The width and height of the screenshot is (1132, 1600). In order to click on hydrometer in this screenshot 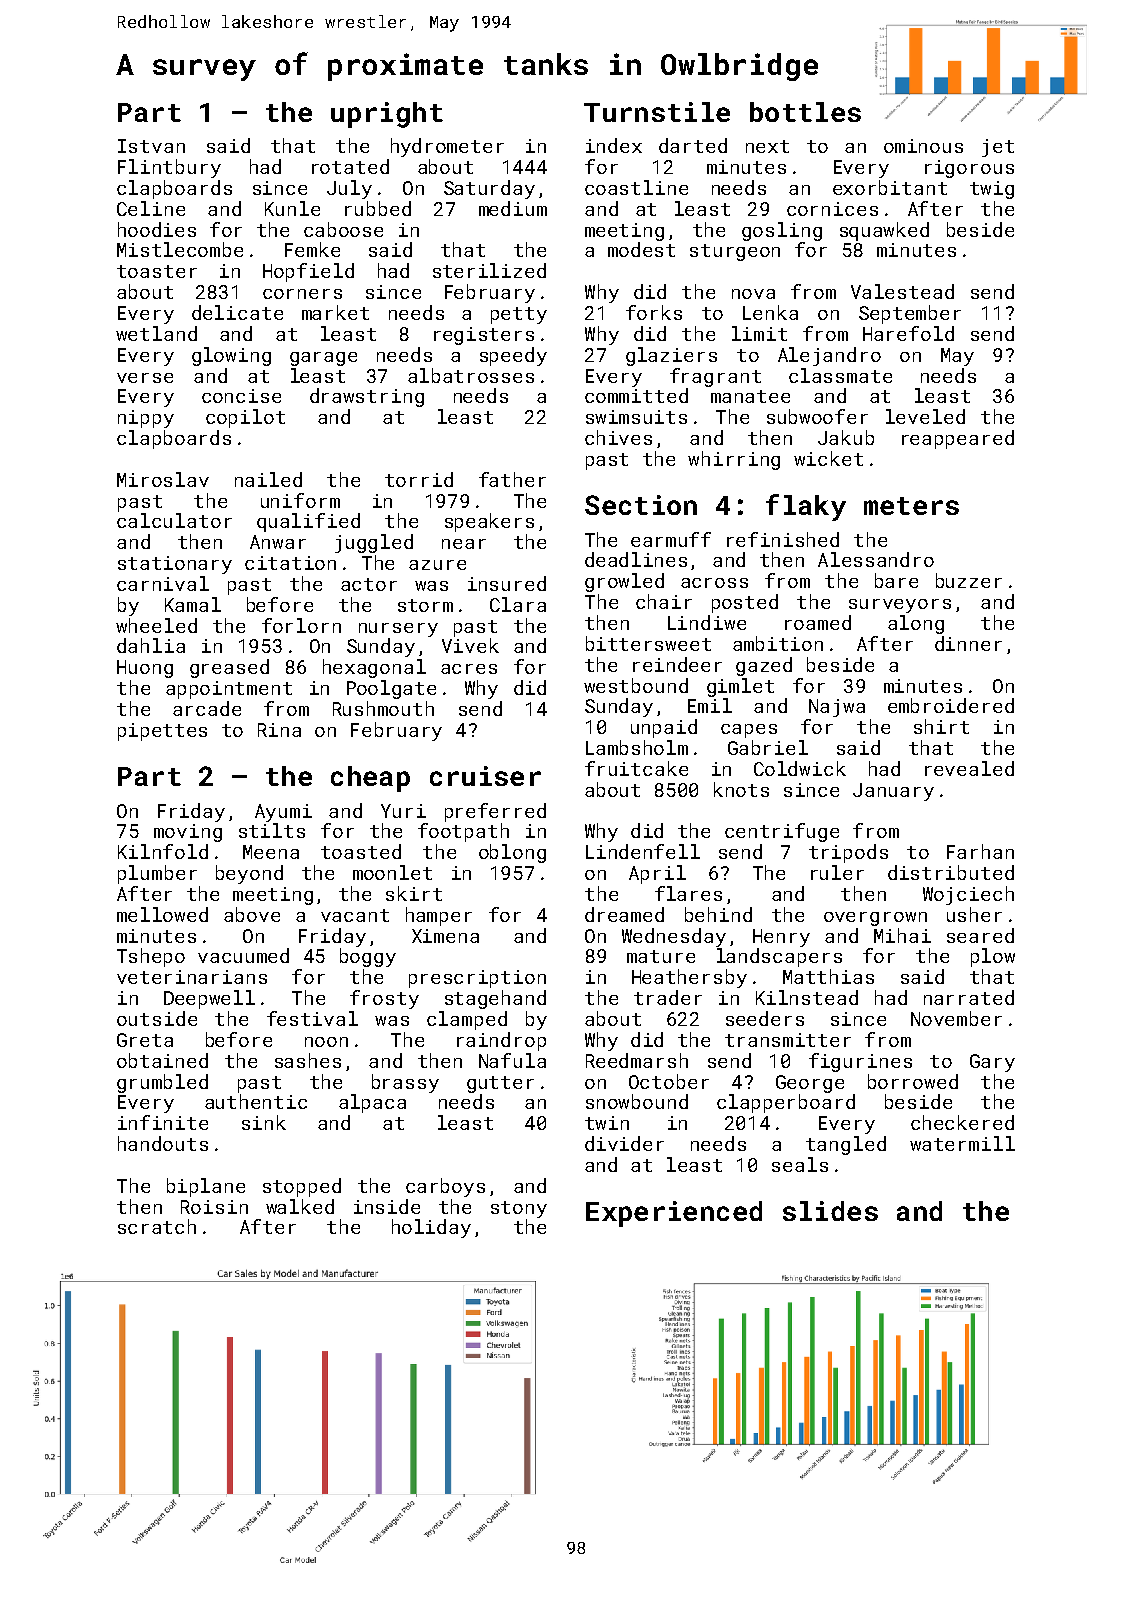, I will do `click(447, 147)`.
